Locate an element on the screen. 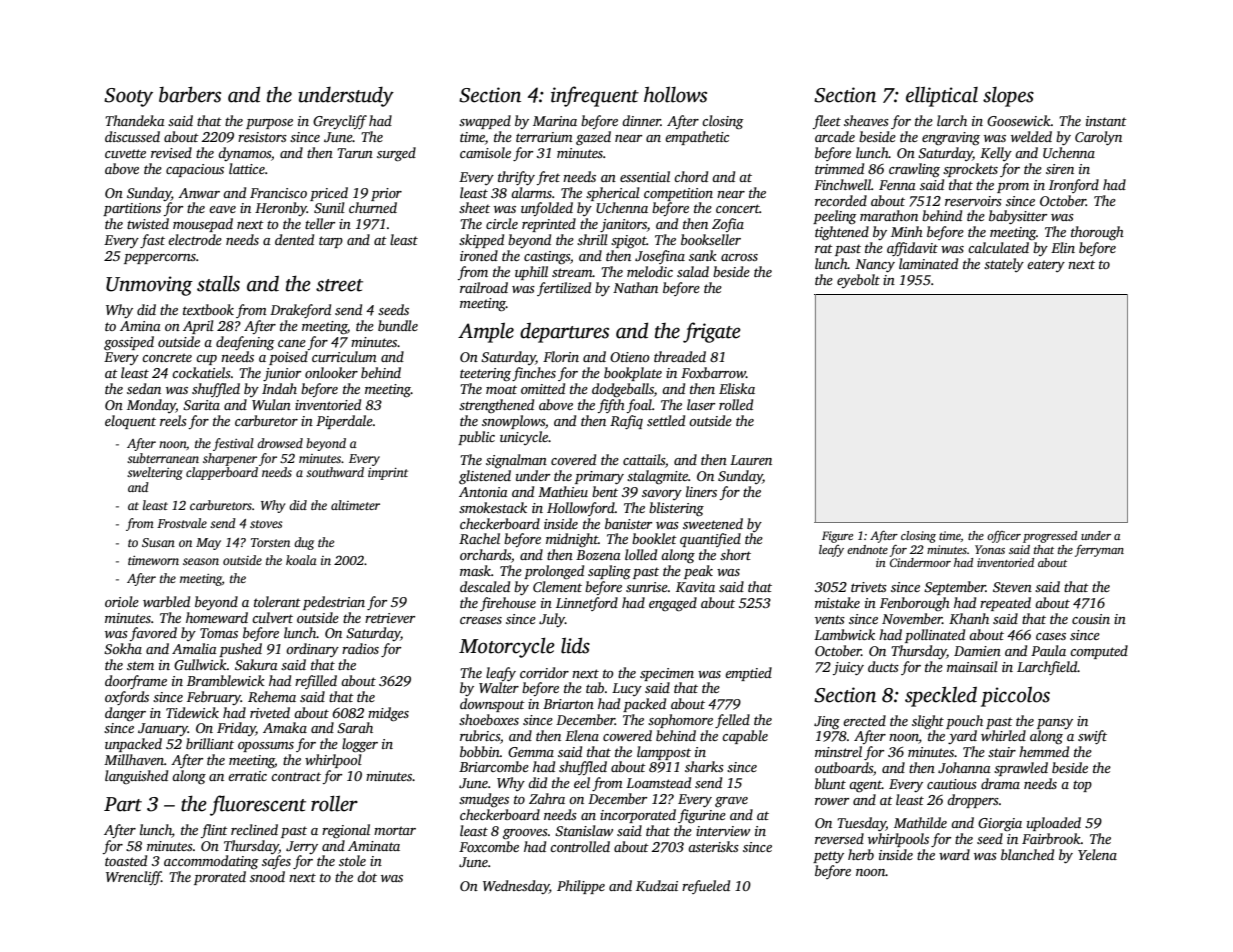 This screenshot has width=1233, height=952. fluorescent is located at coordinates (258, 805).
